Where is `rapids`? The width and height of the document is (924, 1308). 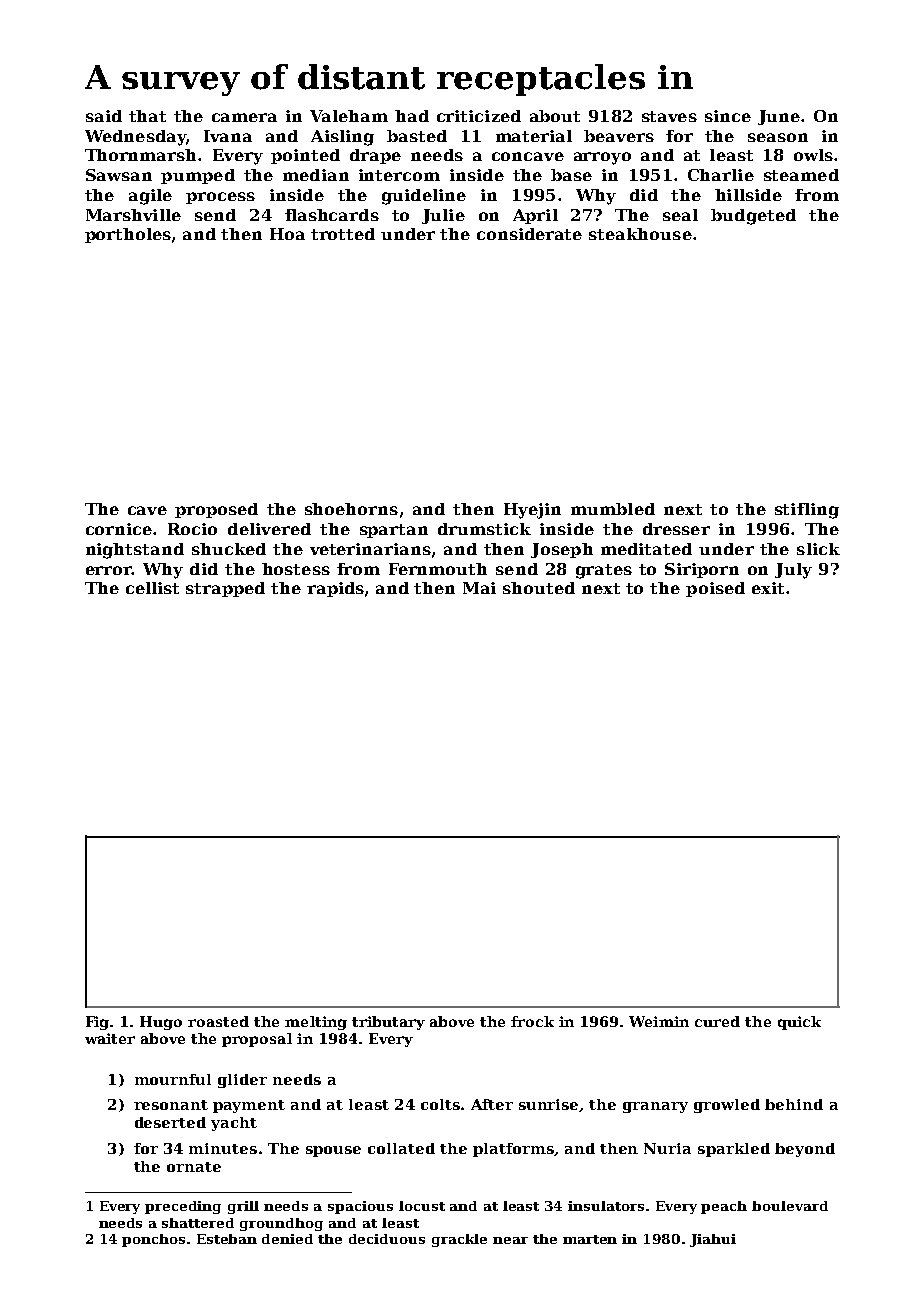 rapids is located at coordinates (335, 589).
